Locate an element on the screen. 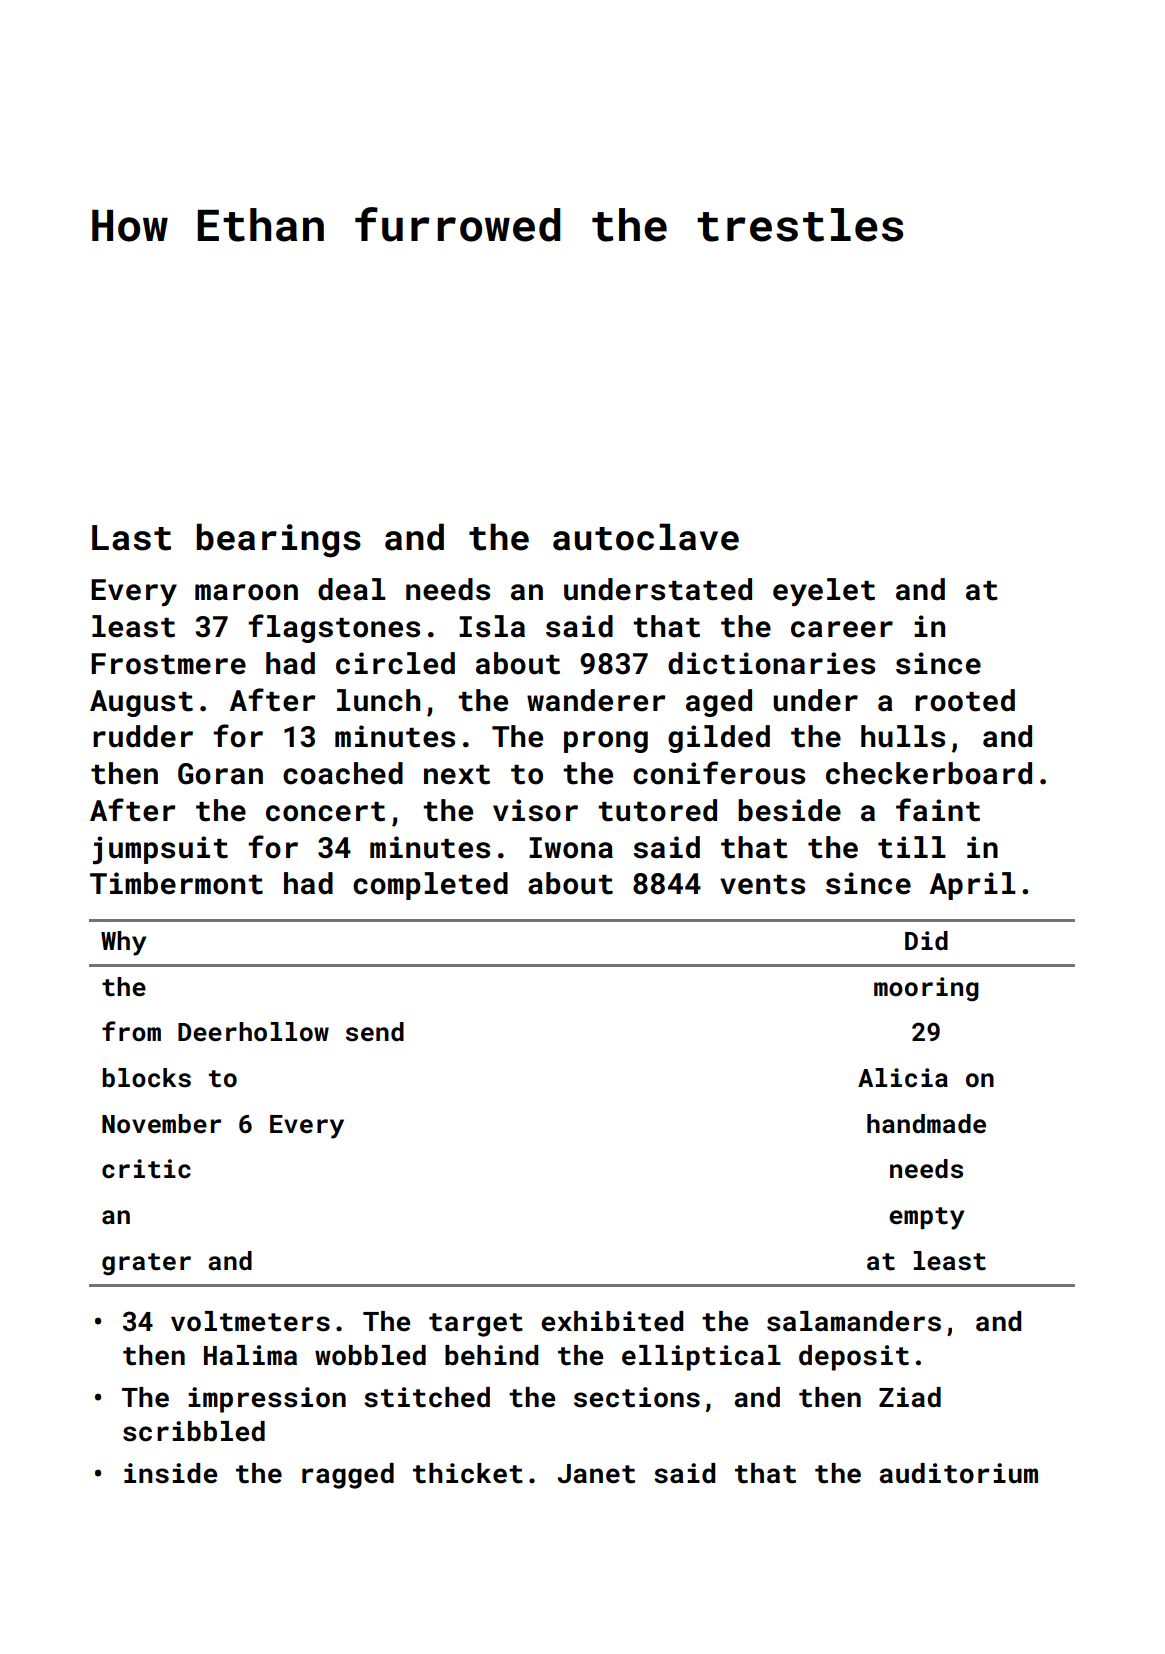 Image resolution: width=1165 pixels, height=1654 pixels. completed is located at coordinates (430, 886).
